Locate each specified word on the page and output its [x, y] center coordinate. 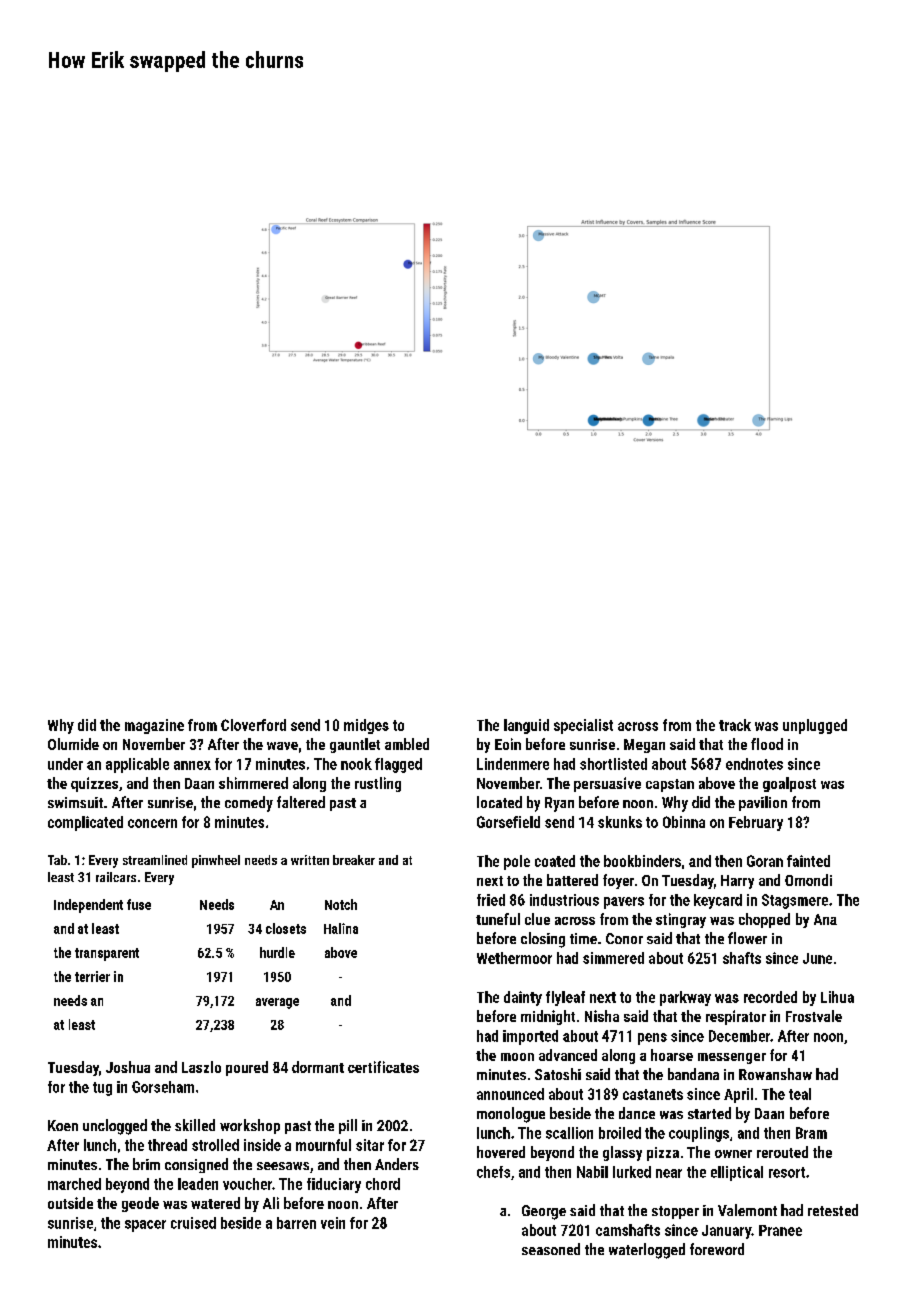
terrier [92, 976]
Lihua [837, 997]
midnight [548, 1017]
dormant [318, 1067]
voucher [247, 1184]
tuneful [498, 919]
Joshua [128, 1067]
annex [192, 765]
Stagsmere [795, 901]
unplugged [815, 726]
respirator [736, 1017]
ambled [407, 744]
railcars [116, 877]
